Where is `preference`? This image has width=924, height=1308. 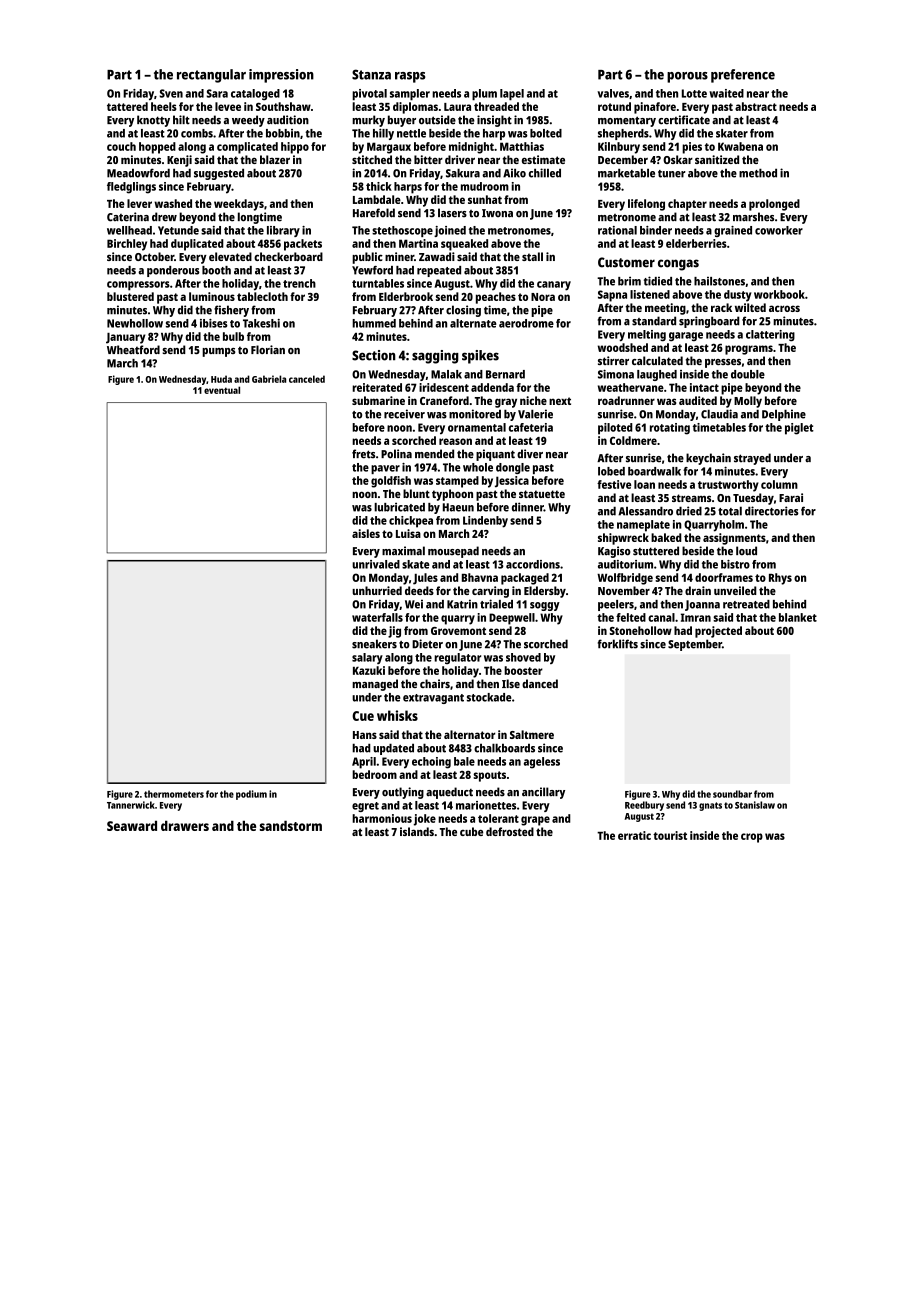
preference is located at coordinates (743, 76).
